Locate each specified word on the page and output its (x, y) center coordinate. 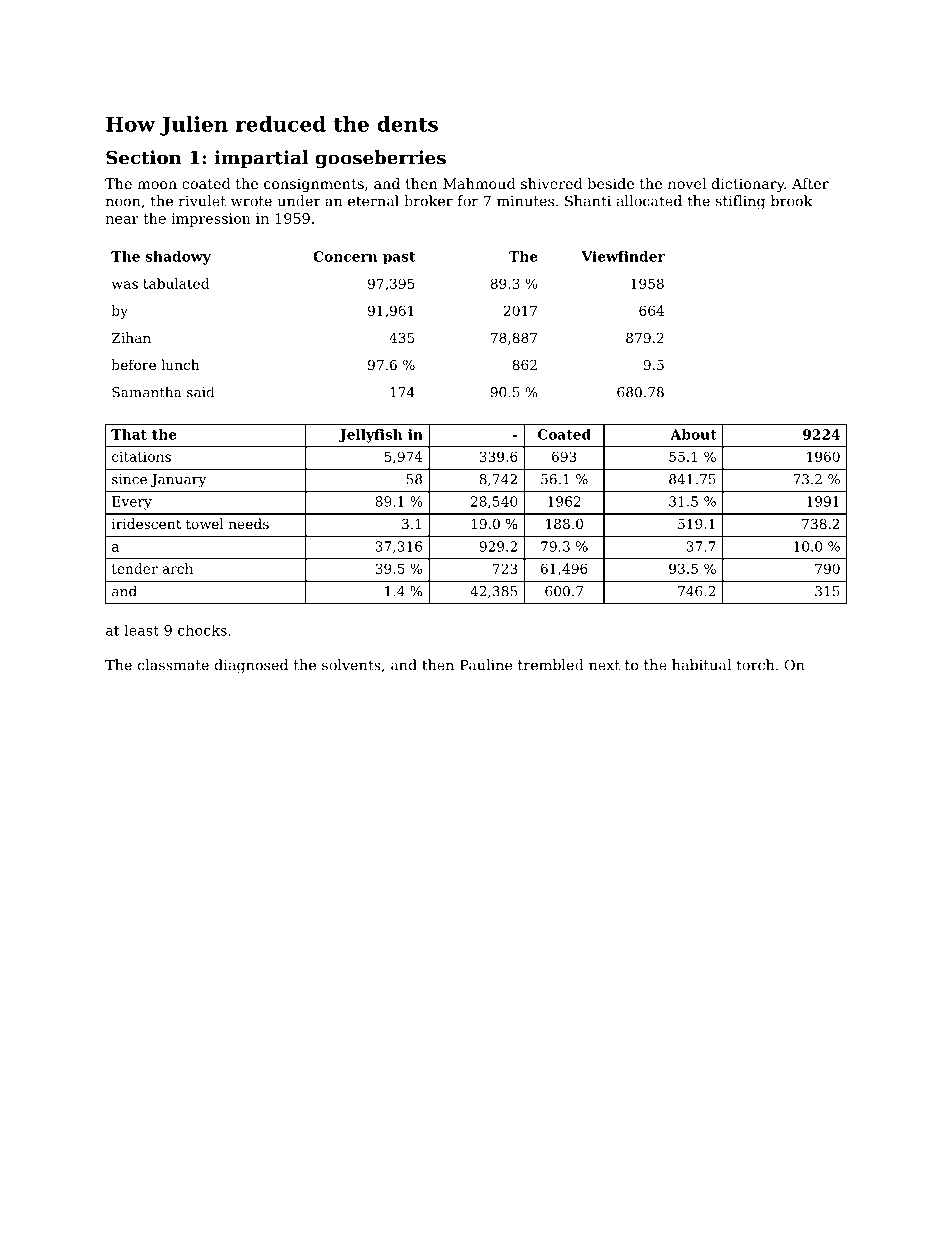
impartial (261, 159)
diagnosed (251, 666)
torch (755, 665)
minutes (525, 201)
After (810, 183)
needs (249, 523)
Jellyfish (370, 436)
